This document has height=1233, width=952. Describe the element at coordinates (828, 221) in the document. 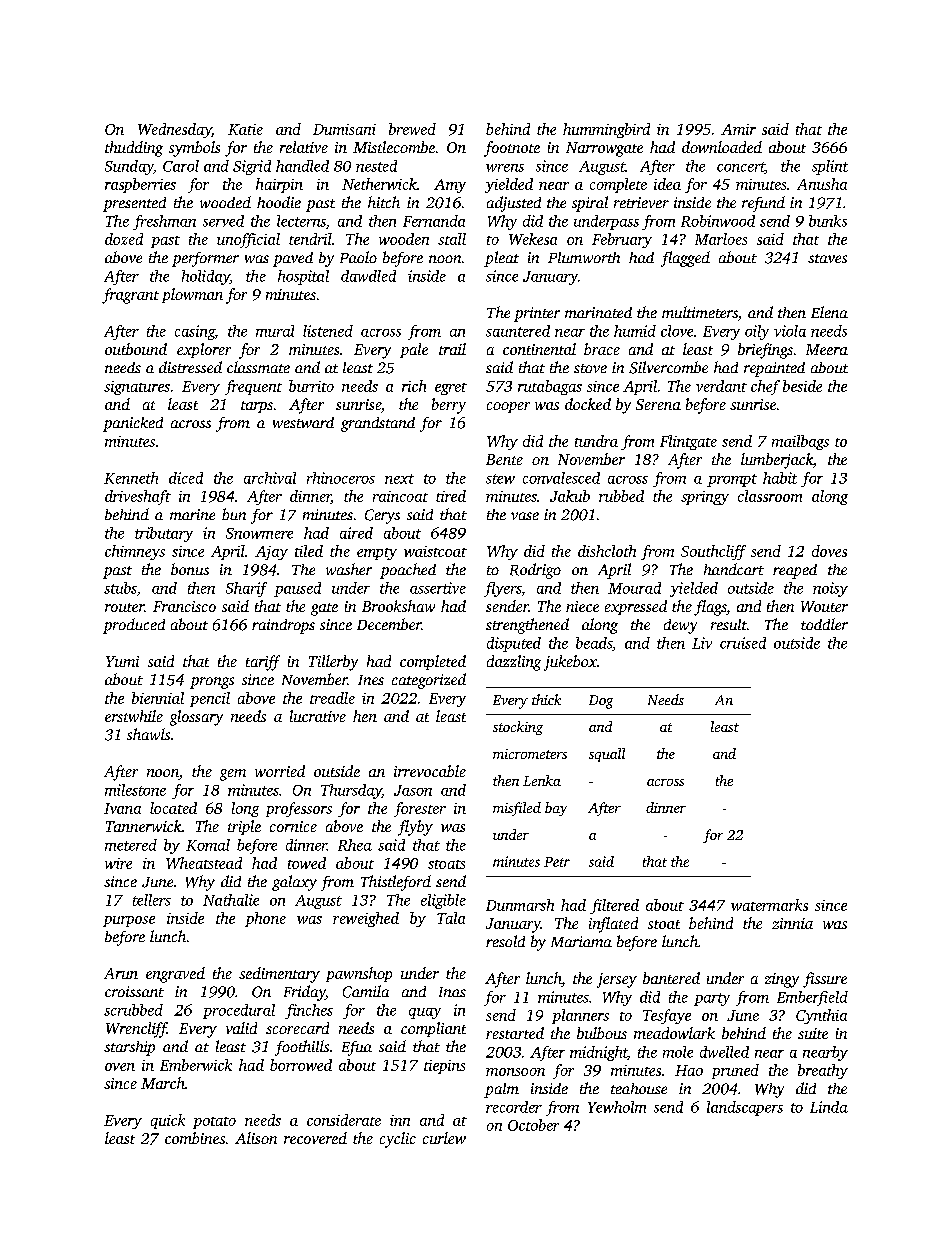

I see `bunks` at that location.
